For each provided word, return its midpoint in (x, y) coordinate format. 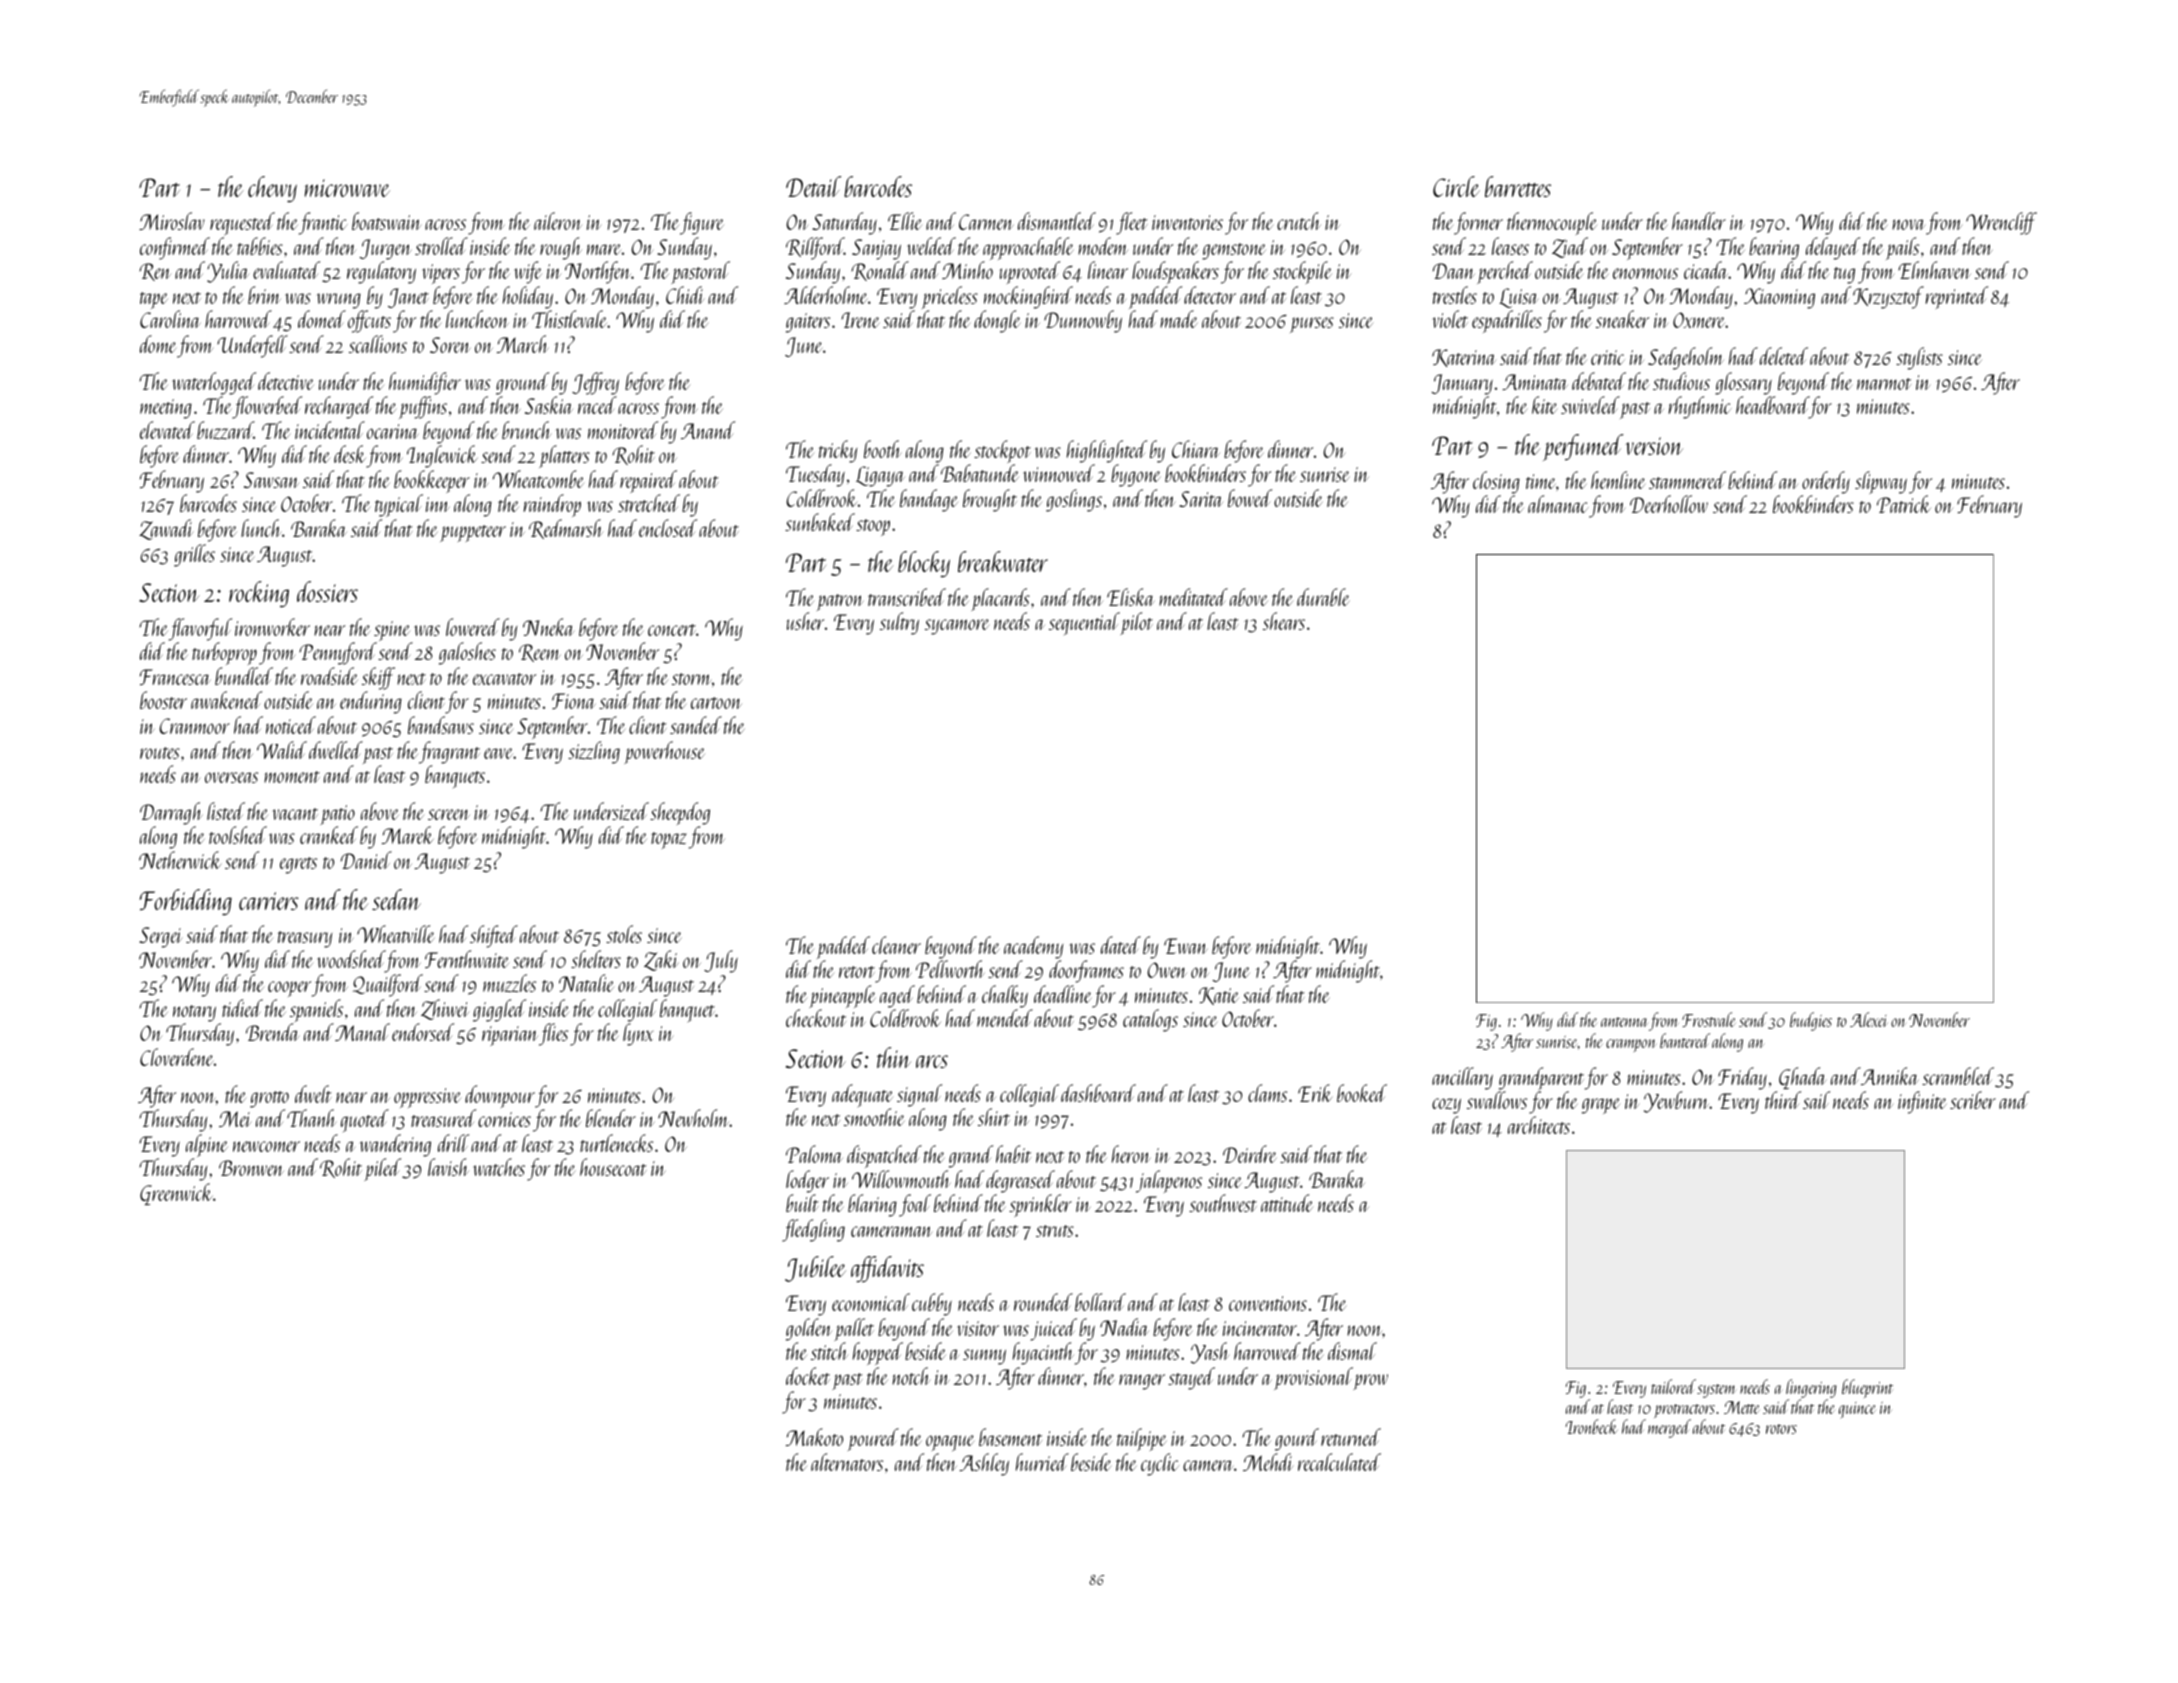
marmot (1884, 384)
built (802, 1203)
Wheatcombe (538, 479)
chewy (272, 189)
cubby (932, 1304)
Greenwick (176, 1194)
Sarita (1201, 499)
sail (1816, 1100)
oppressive (427, 1098)
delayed (1833, 248)
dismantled (1057, 221)
